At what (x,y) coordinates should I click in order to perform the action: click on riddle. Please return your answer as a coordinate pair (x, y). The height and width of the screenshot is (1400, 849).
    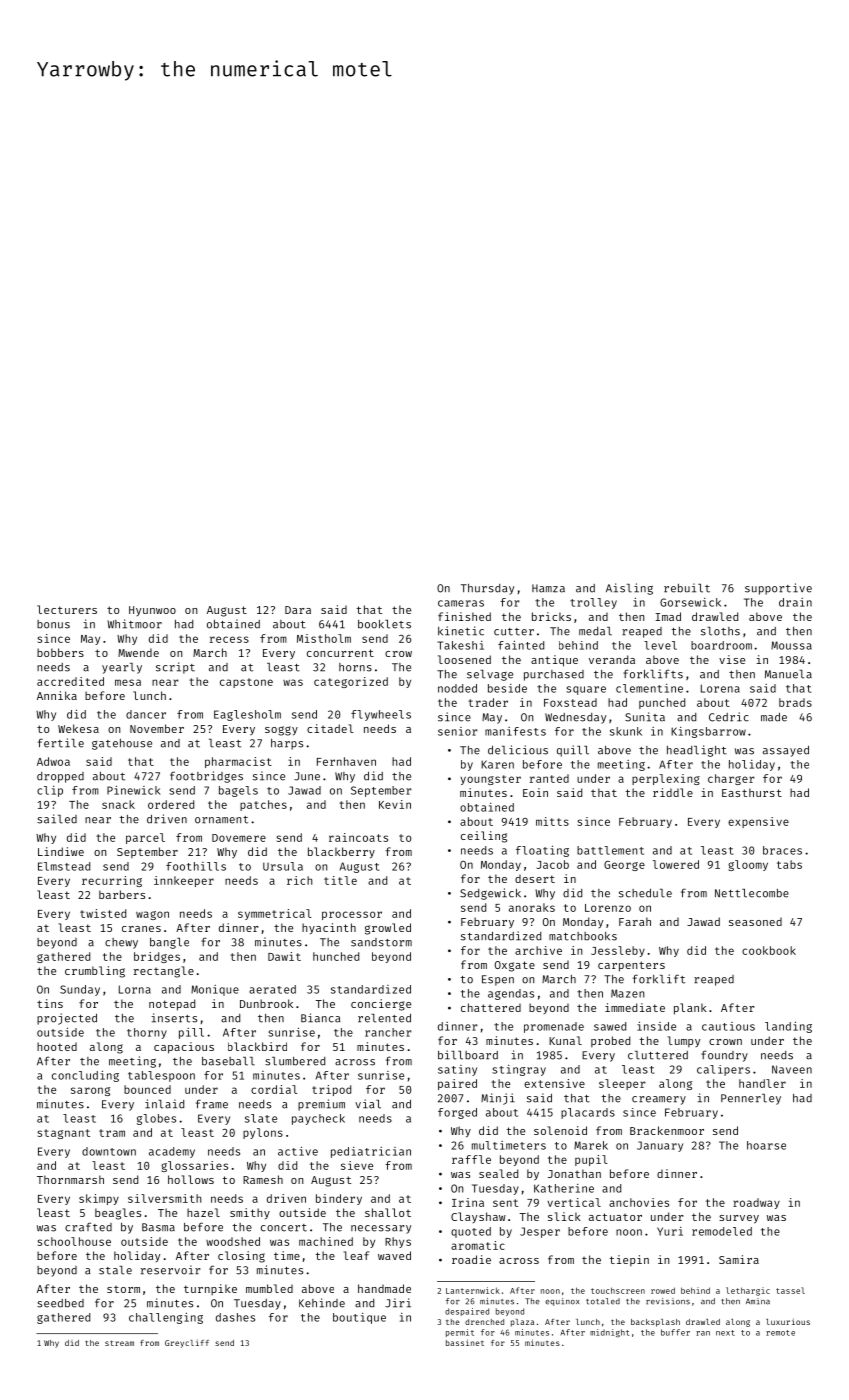
    Looking at the image, I should click on (673, 792).
